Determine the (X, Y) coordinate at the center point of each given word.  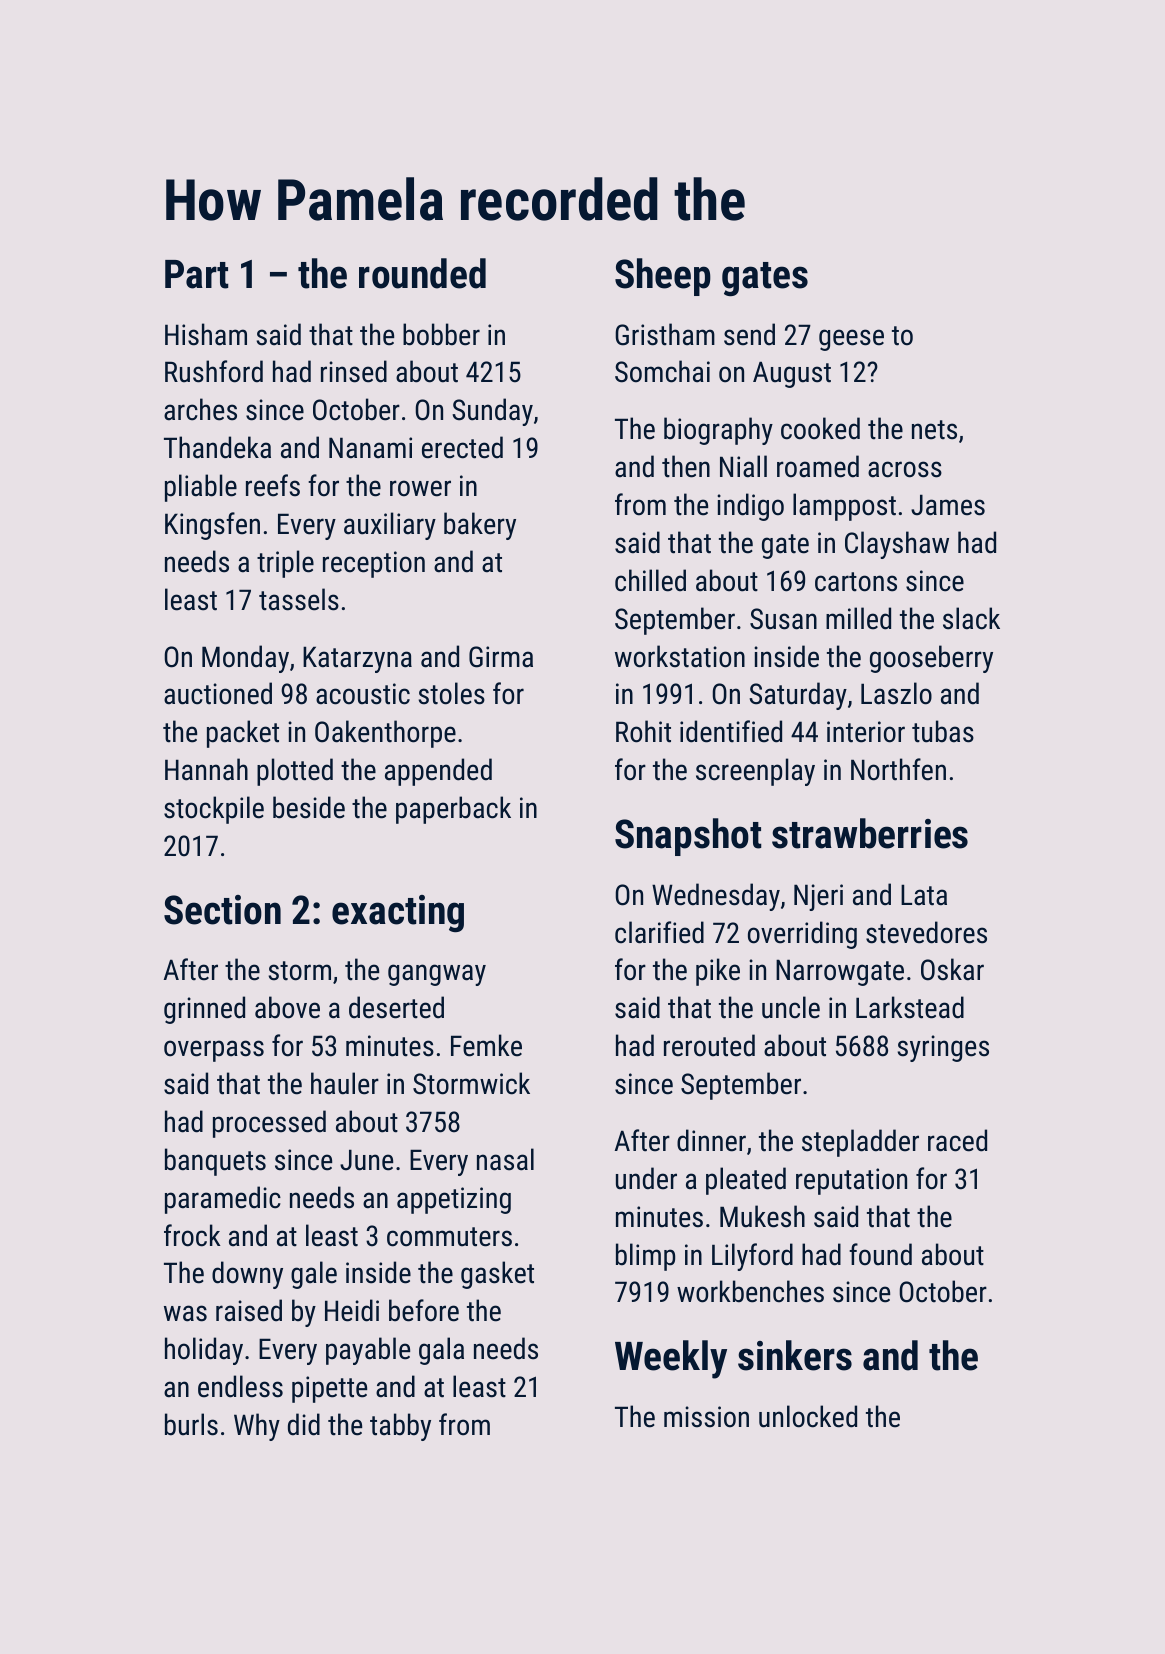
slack (971, 618)
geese (851, 340)
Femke (486, 1045)
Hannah (206, 769)
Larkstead (910, 1007)
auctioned (218, 693)
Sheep (663, 277)
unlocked (808, 1416)
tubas (943, 731)
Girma (501, 657)
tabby (400, 1427)
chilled (650, 580)
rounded (422, 273)
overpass (214, 1051)
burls (191, 1424)
